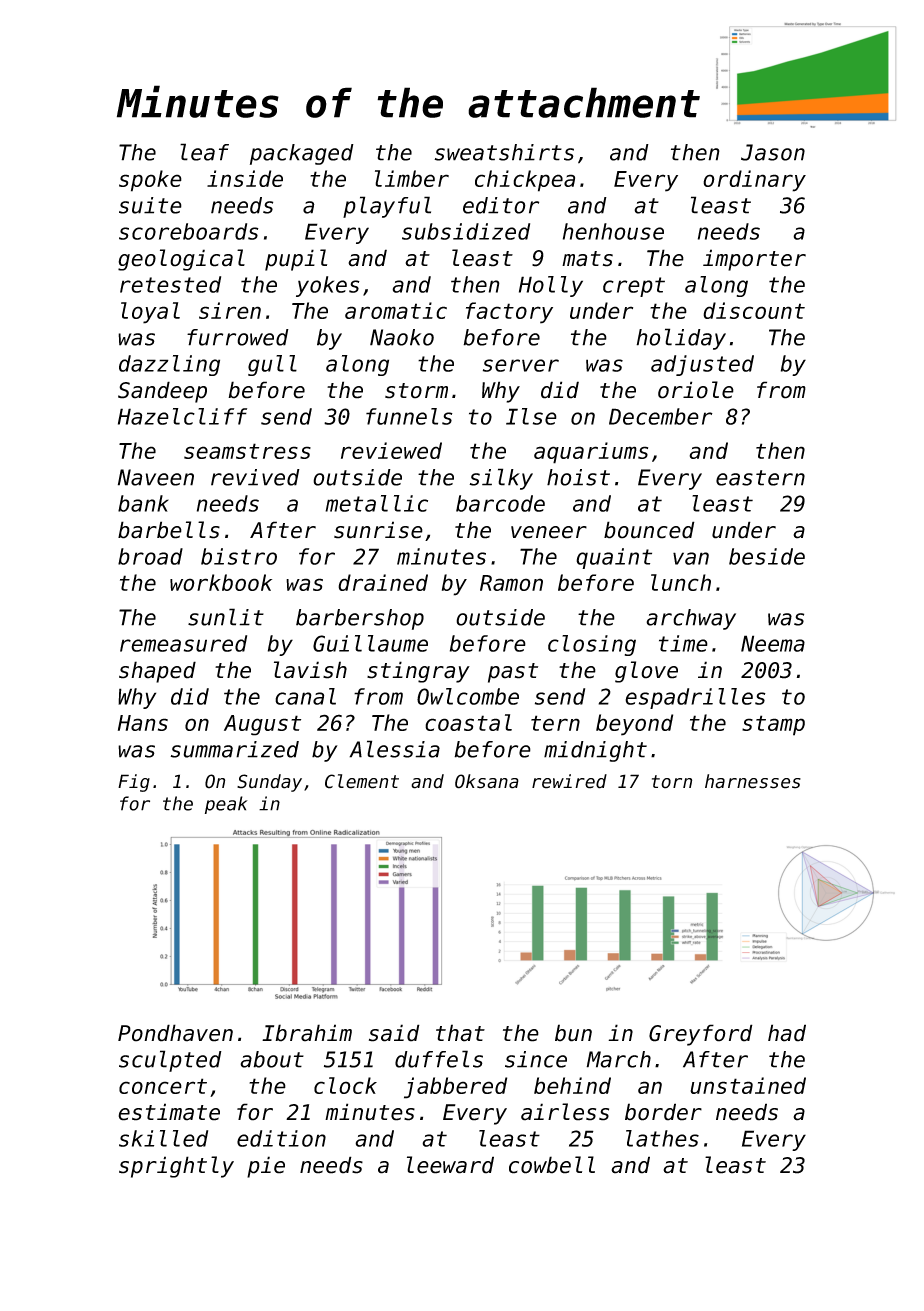 This page has width=924, height=1311. I want to click on Hazelcliff, so click(182, 416).
